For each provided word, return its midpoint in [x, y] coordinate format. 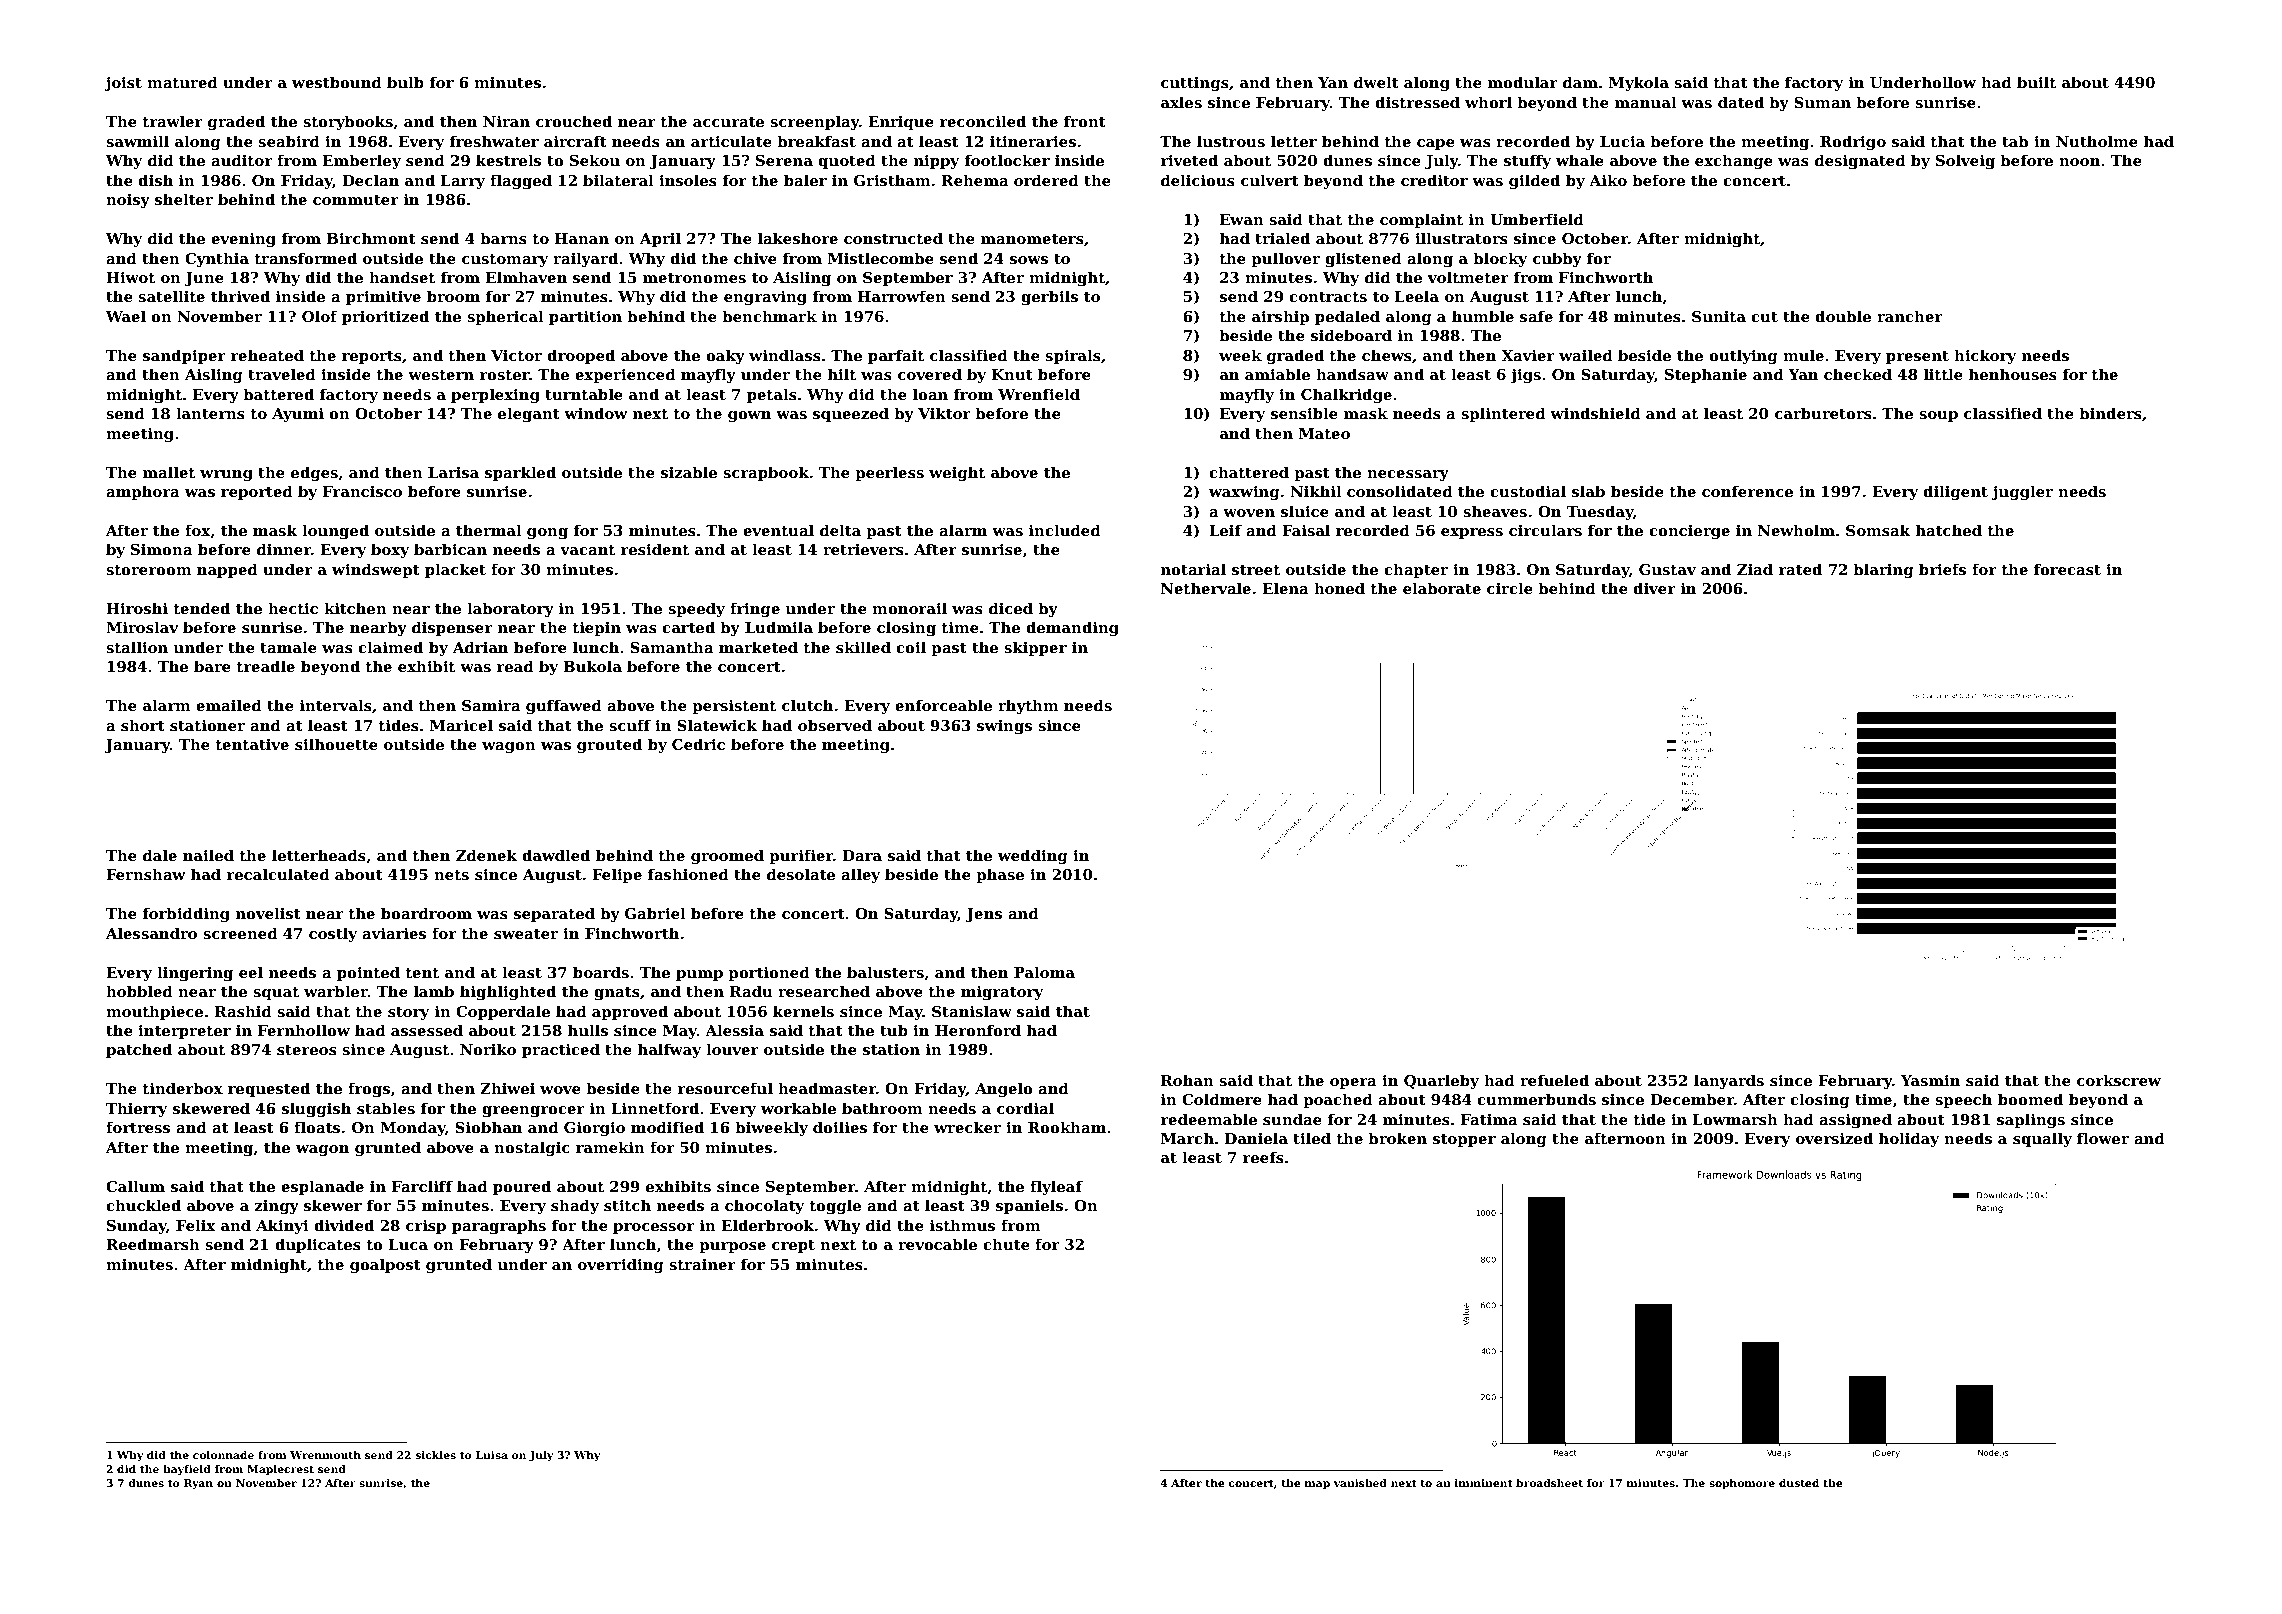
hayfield [187, 1470]
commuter [356, 200]
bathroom [882, 1108]
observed [835, 725]
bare [212, 666]
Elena [1285, 588]
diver [1654, 588]
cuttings [1195, 84]
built [2036, 82]
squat [276, 993]
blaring [1883, 571]
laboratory [510, 609]
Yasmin [1930, 1080]
